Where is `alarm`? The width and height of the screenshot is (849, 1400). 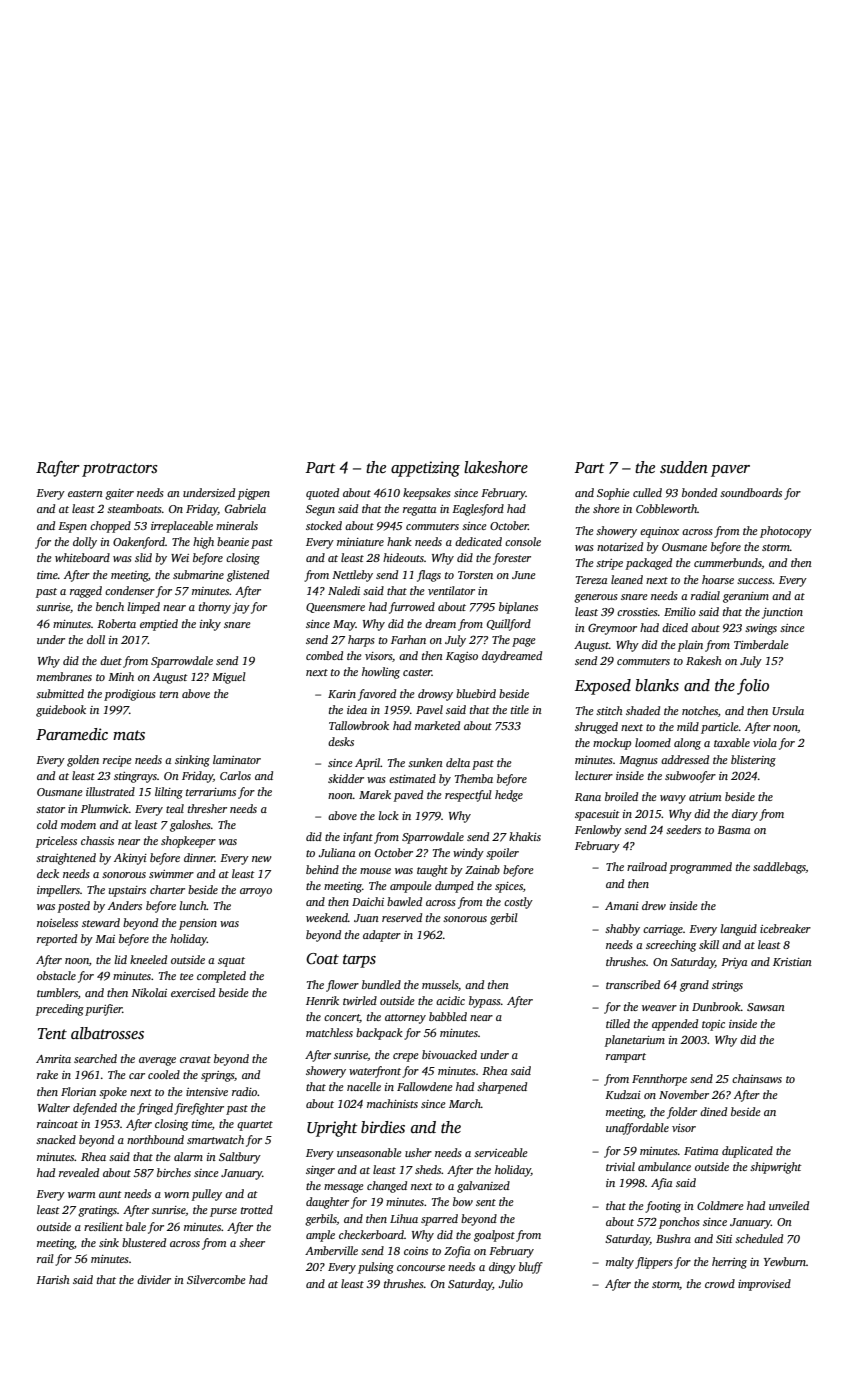 alarm is located at coordinates (188, 1156).
